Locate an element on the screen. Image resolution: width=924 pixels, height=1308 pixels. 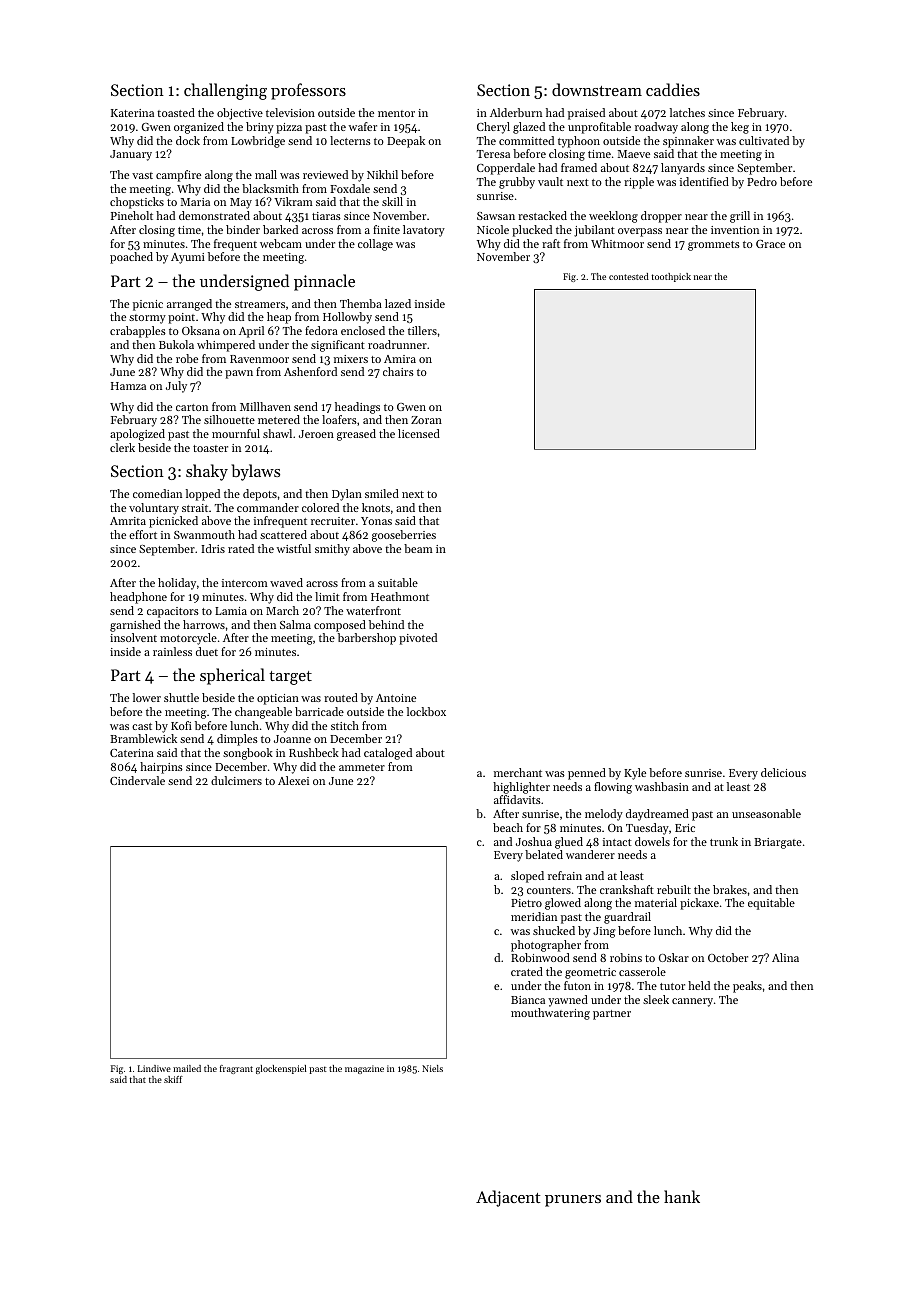
Oskar is located at coordinates (674, 957).
